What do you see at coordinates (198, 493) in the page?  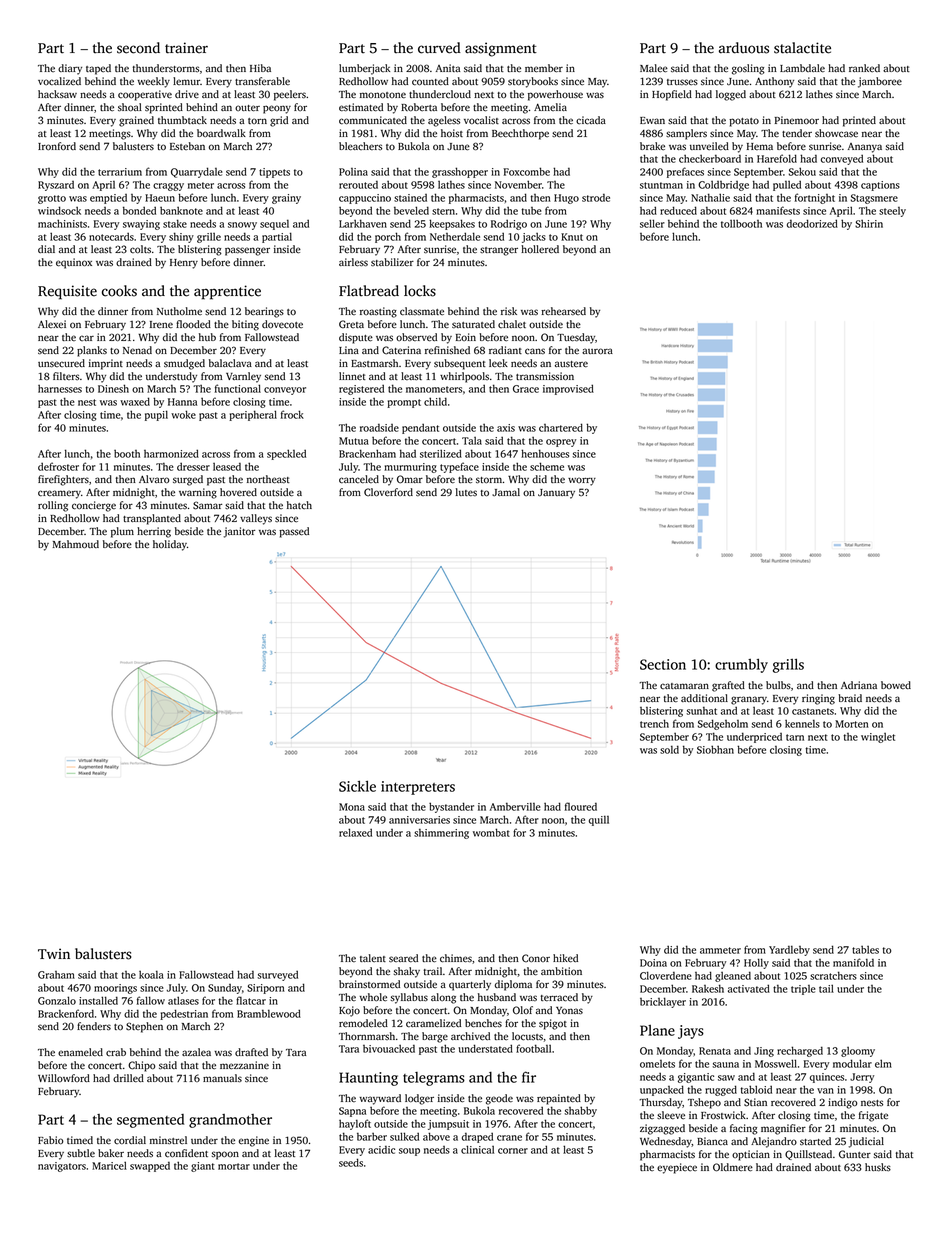 I see `warning` at bounding box center [198, 493].
